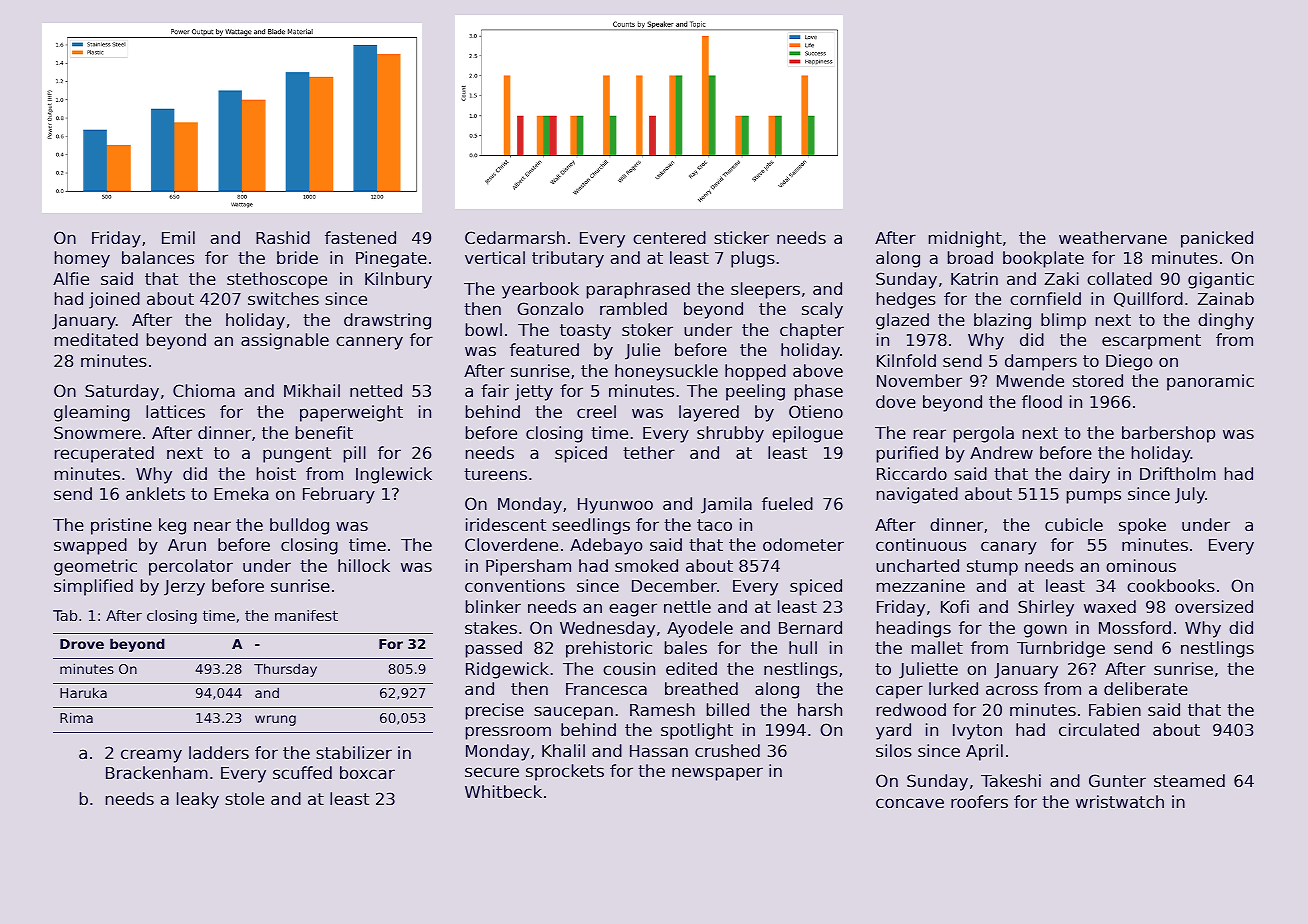 This page has height=924, width=1308. Describe the element at coordinates (507, 670) in the page. I see `Ridgewick` at that location.
